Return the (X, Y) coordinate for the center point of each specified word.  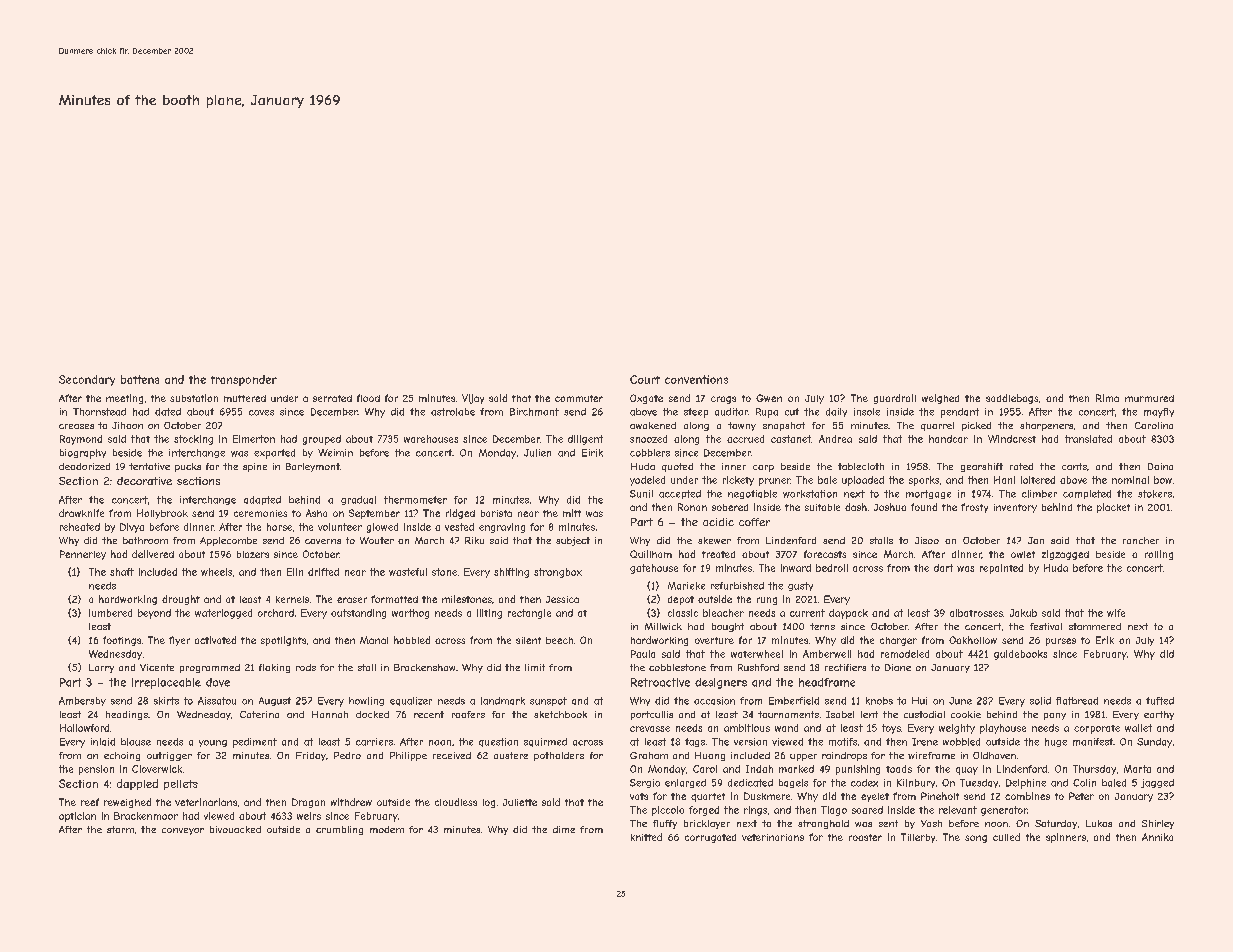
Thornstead (99, 412)
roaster (865, 837)
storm (120, 829)
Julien (537, 453)
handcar (948, 439)
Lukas (1099, 823)
